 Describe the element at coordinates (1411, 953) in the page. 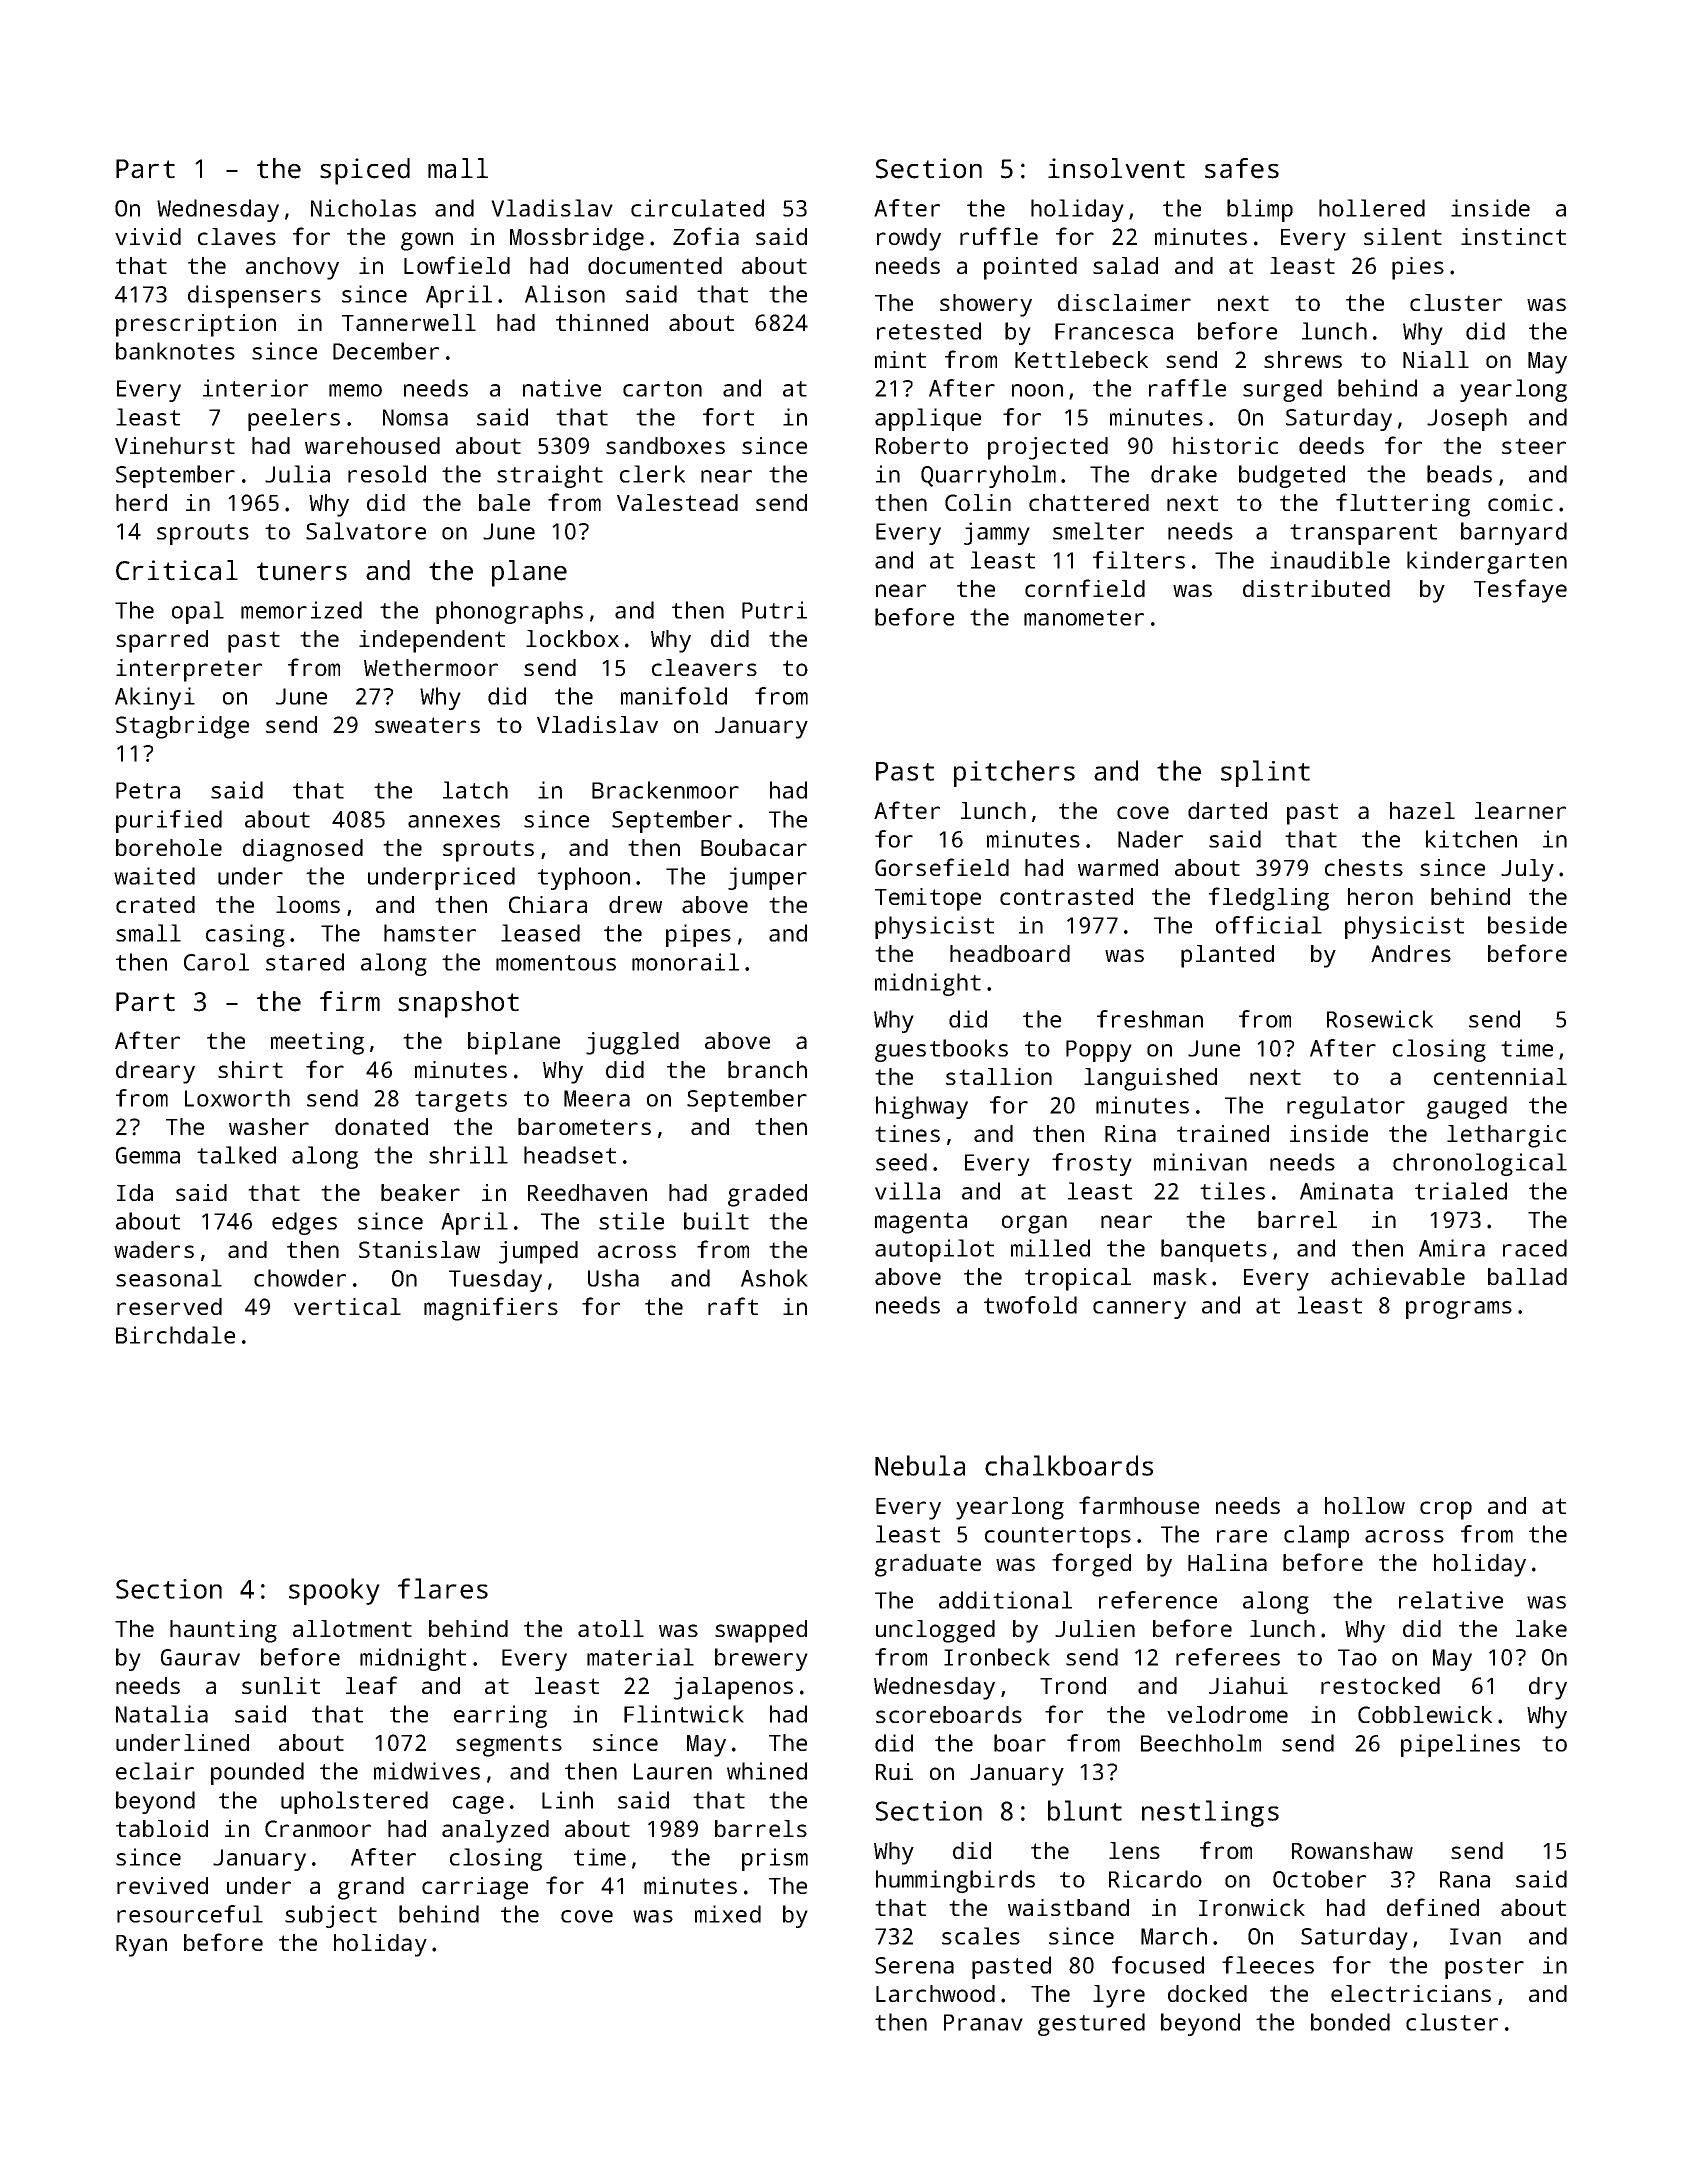

I see `Andres` at that location.
